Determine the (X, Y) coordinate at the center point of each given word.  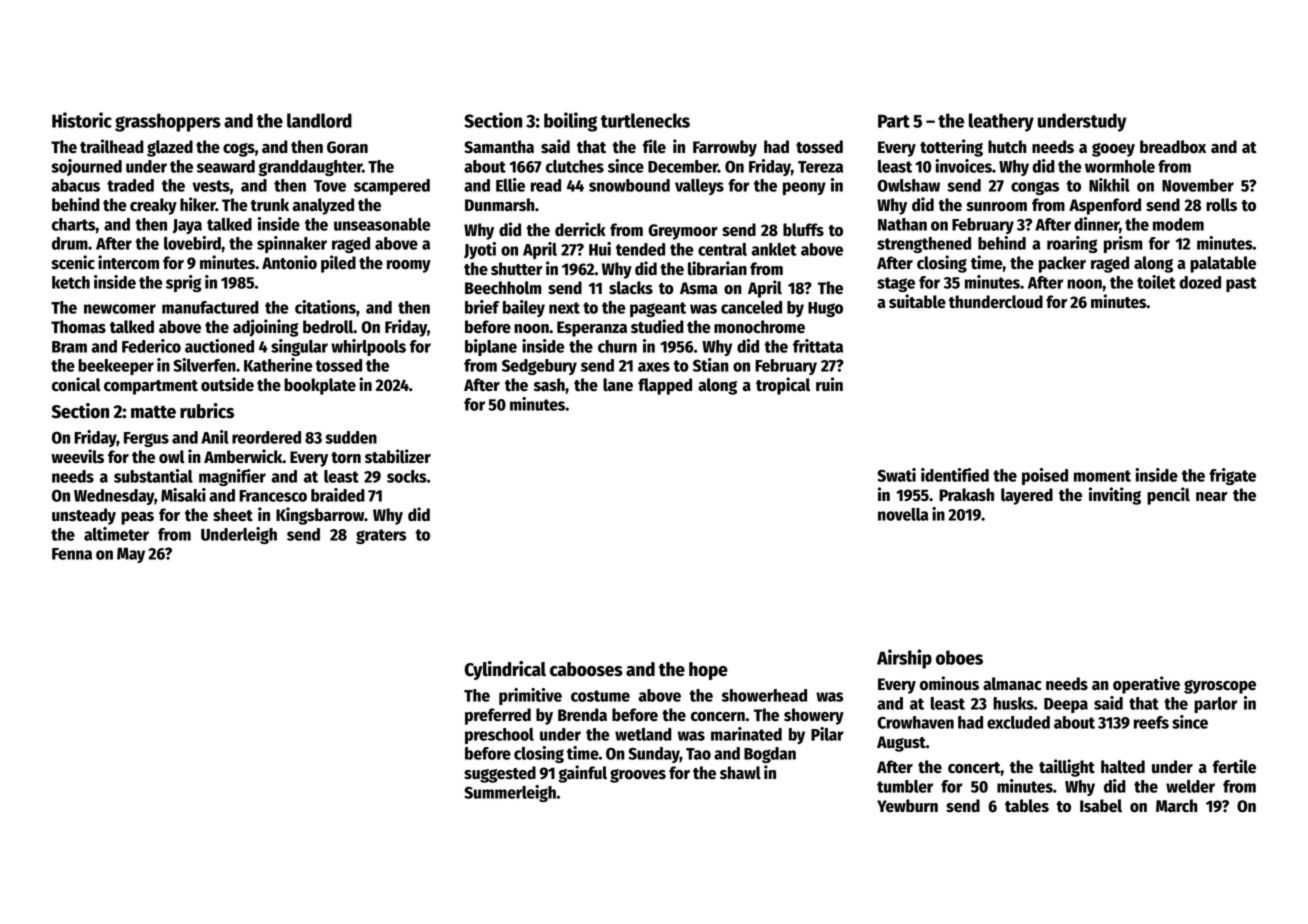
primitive (530, 696)
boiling (570, 122)
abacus (76, 185)
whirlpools (368, 347)
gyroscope (1220, 687)
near (1212, 497)
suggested (500, 774)
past (1241, 284)
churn (617, 346)
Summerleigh (510, 793)
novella (903, 514)
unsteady (84, 516)
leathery (1001, 122)
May (131, 555)
